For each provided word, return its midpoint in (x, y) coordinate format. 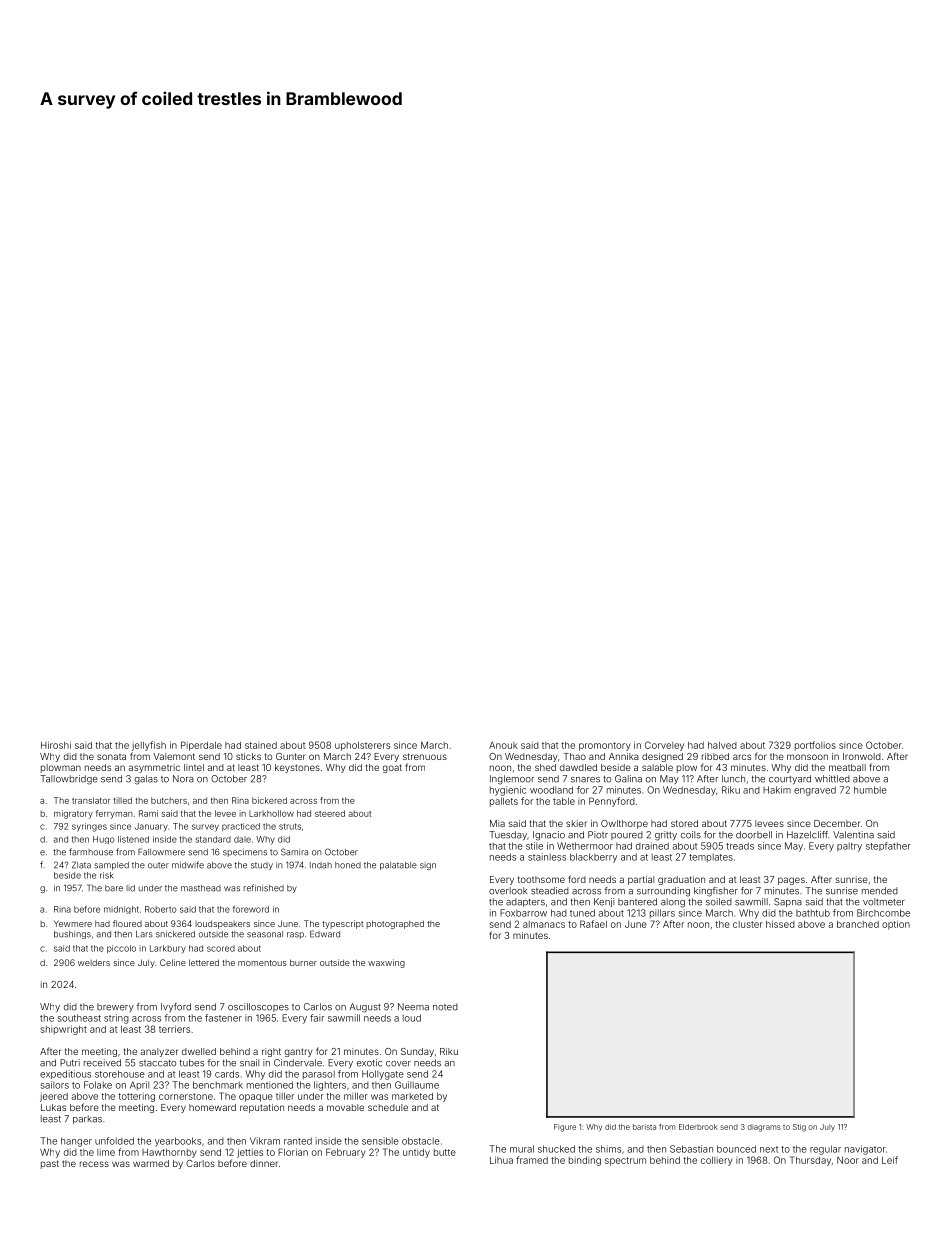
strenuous (425, 756)
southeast (79, 1018)
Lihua (501, 1160)
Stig (799, 1128)
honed (348, 865)
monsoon (807, 757)
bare (114, 888)
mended (880, 891)
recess (94, 1164)
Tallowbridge (69, 780)
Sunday (417, 1052)
